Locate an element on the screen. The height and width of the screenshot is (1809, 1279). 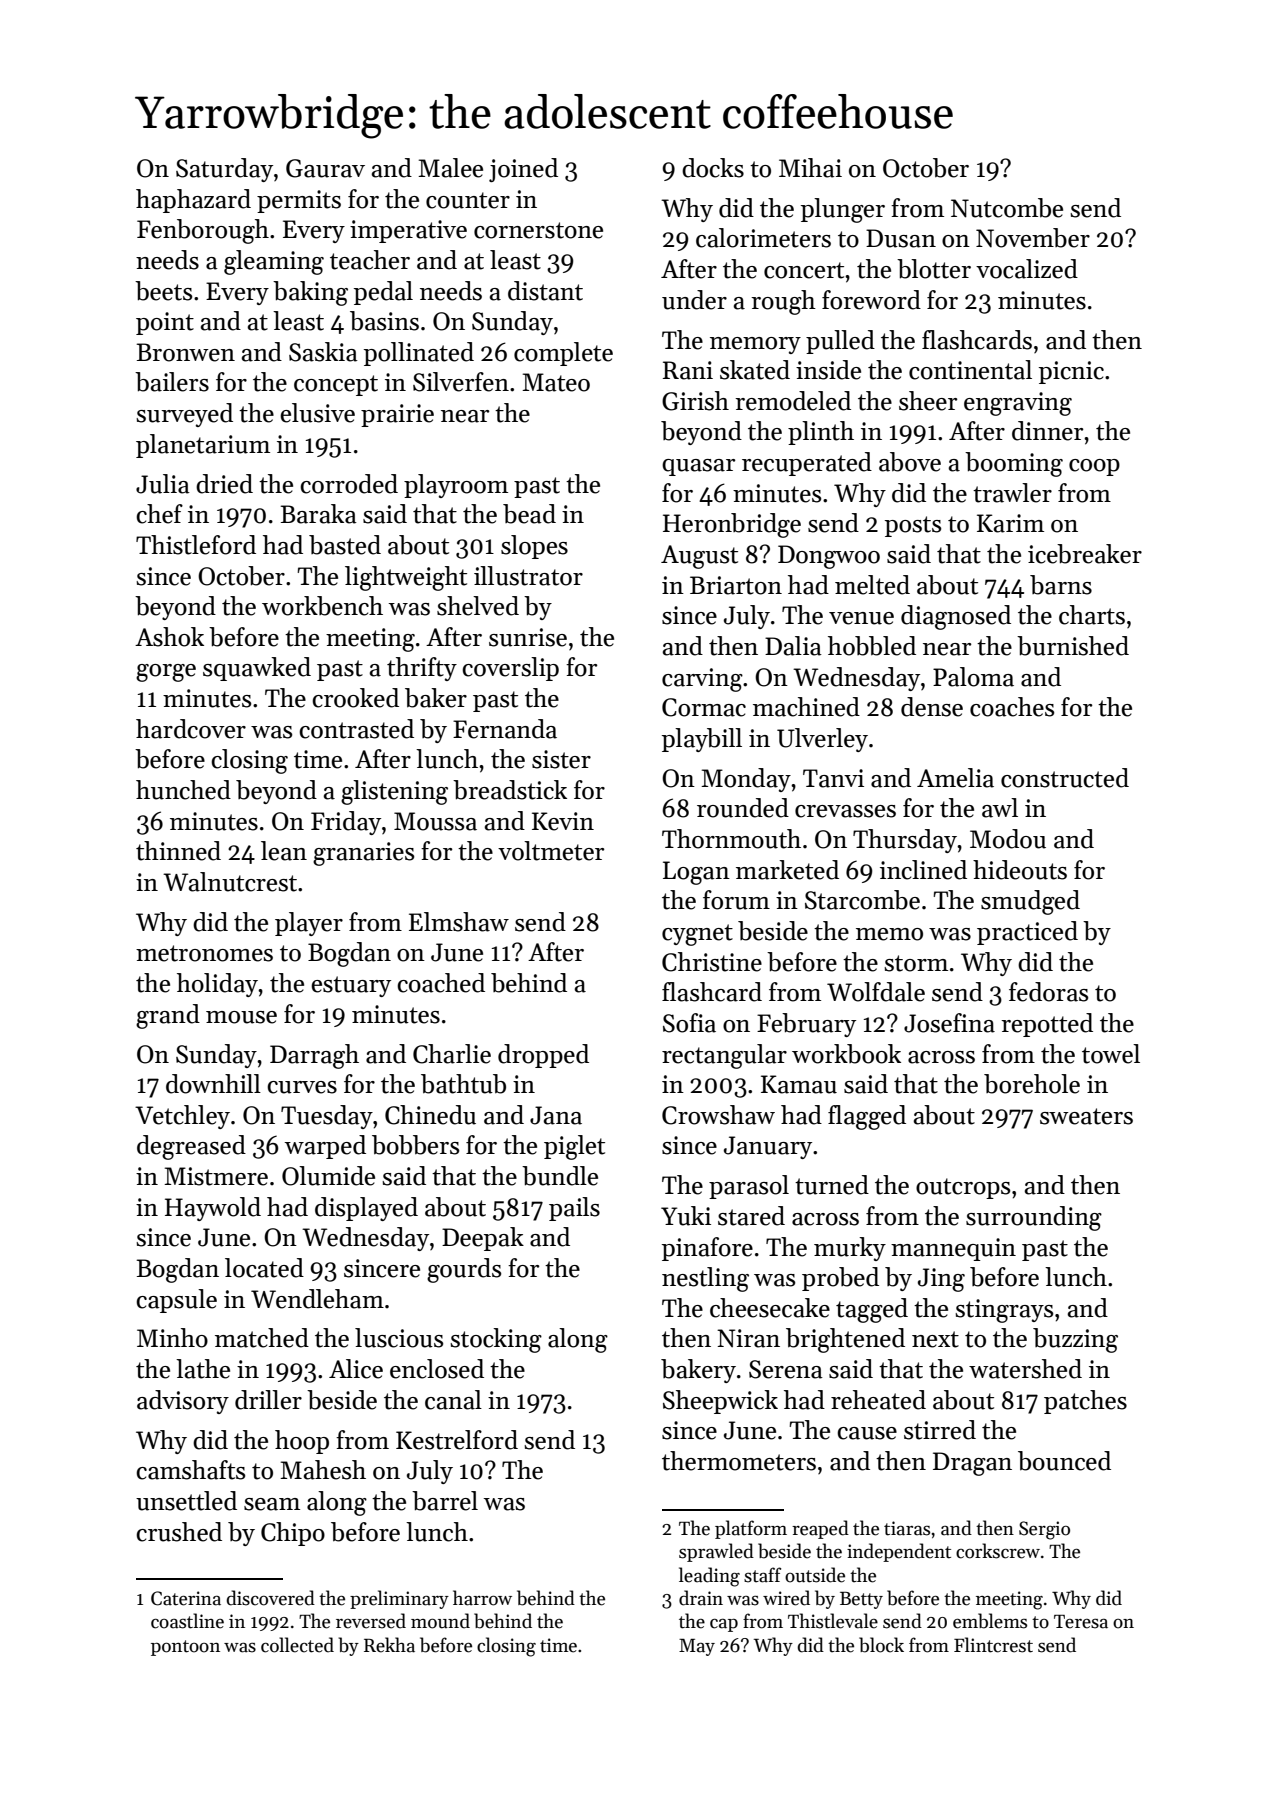
basted is located at coordinates (345, 545).
